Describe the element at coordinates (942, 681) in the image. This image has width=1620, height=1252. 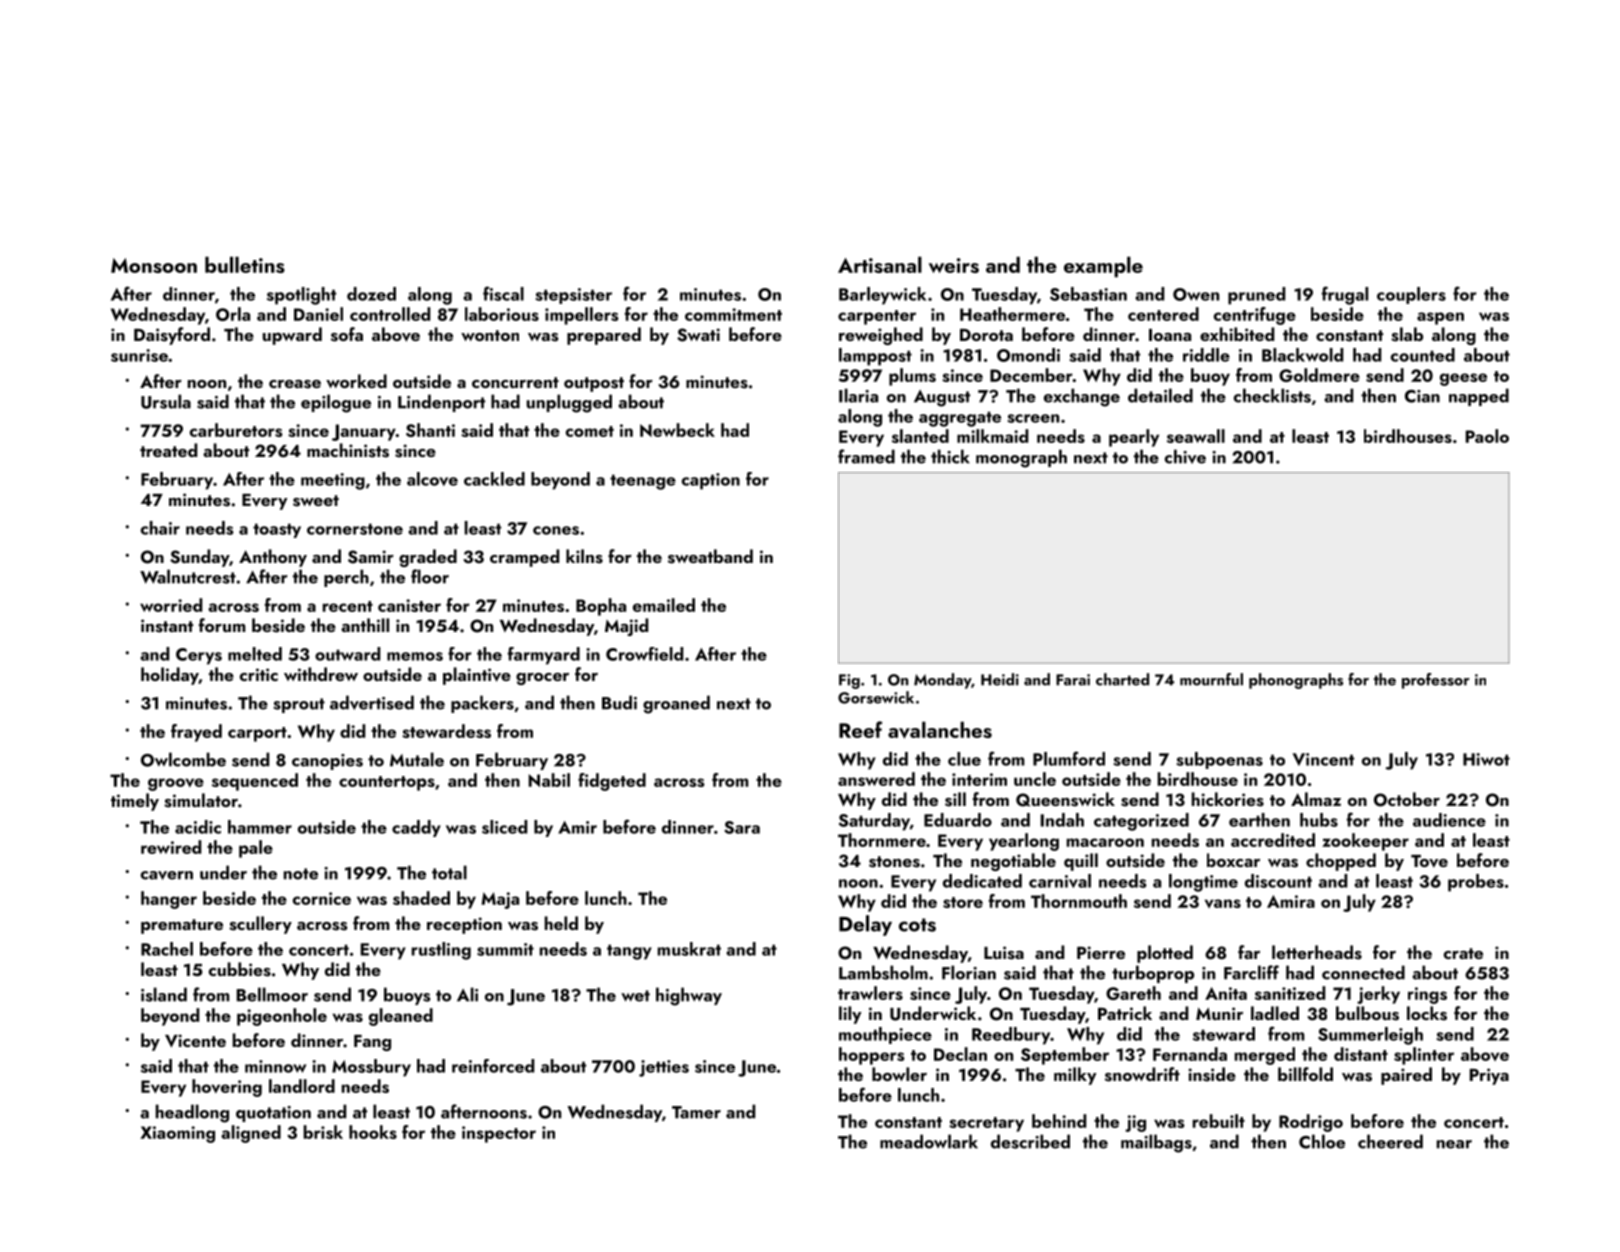
I see `Monday` at that location.
